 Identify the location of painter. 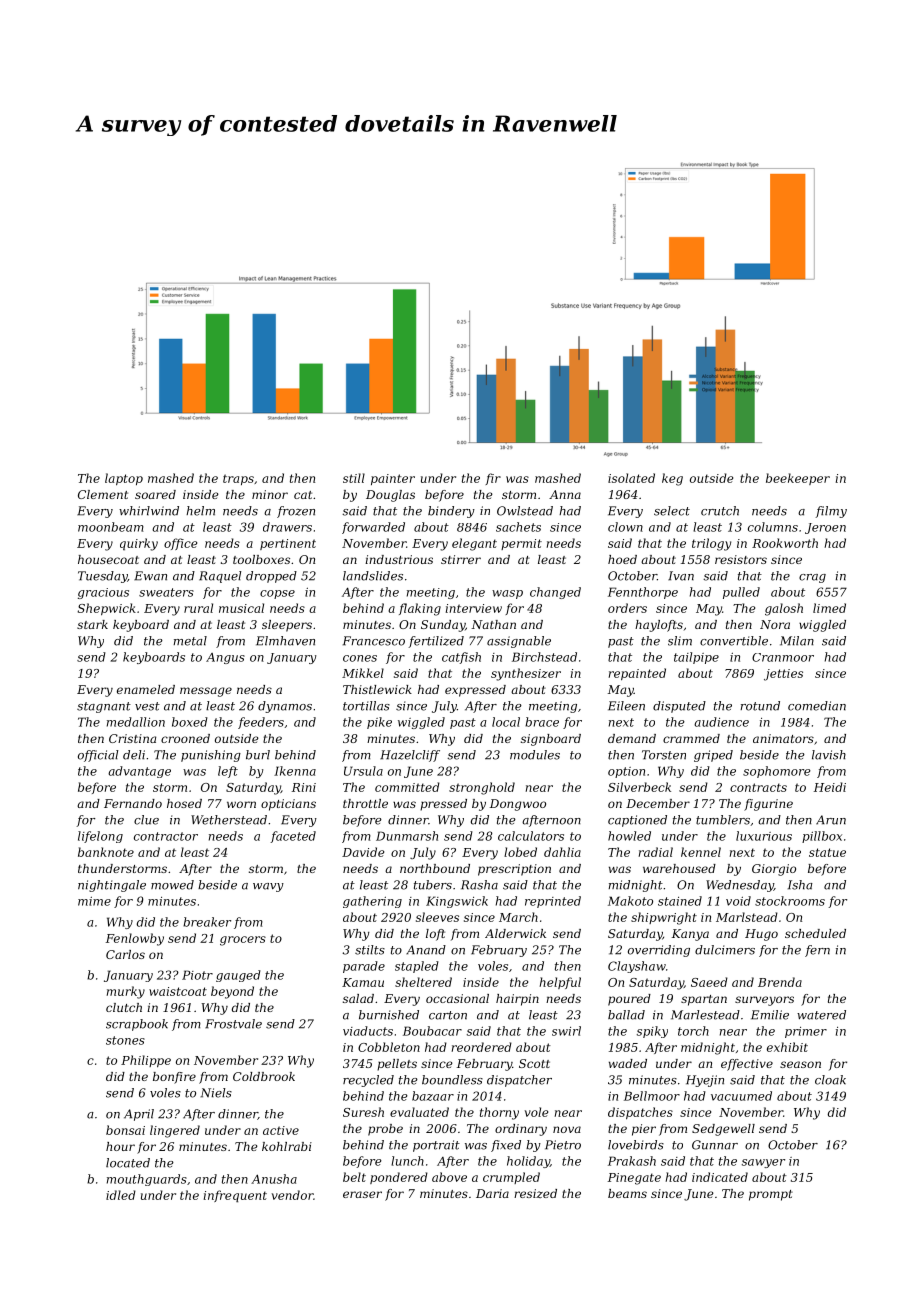
(393, 479).
